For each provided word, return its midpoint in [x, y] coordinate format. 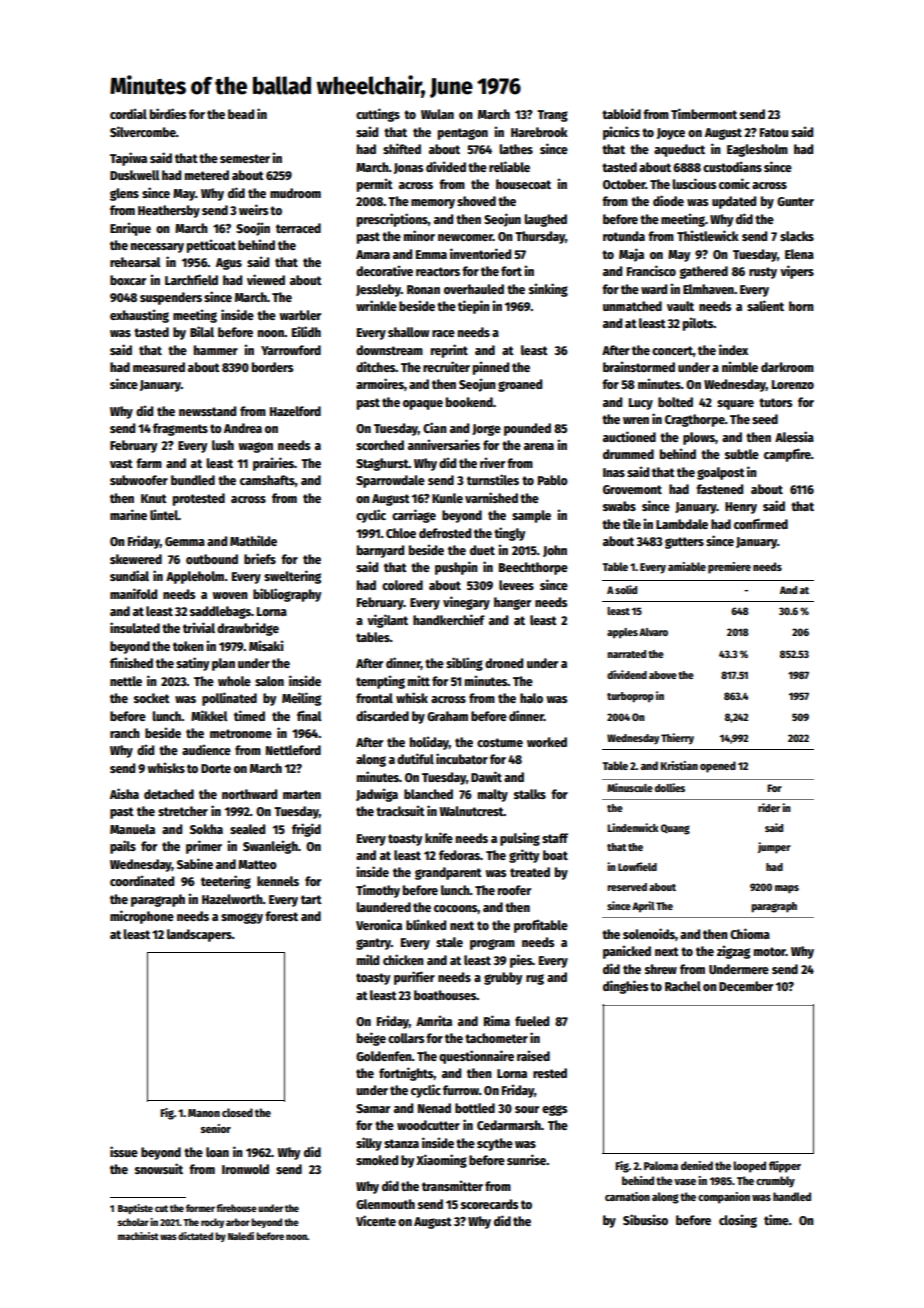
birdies [168, 113]
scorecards [489, 1204]
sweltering [292, 577]
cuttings [378, 115]
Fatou [774, 132]
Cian [435, 427]
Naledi [241, 1236]
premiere [729, 568]
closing [738, 1221]
